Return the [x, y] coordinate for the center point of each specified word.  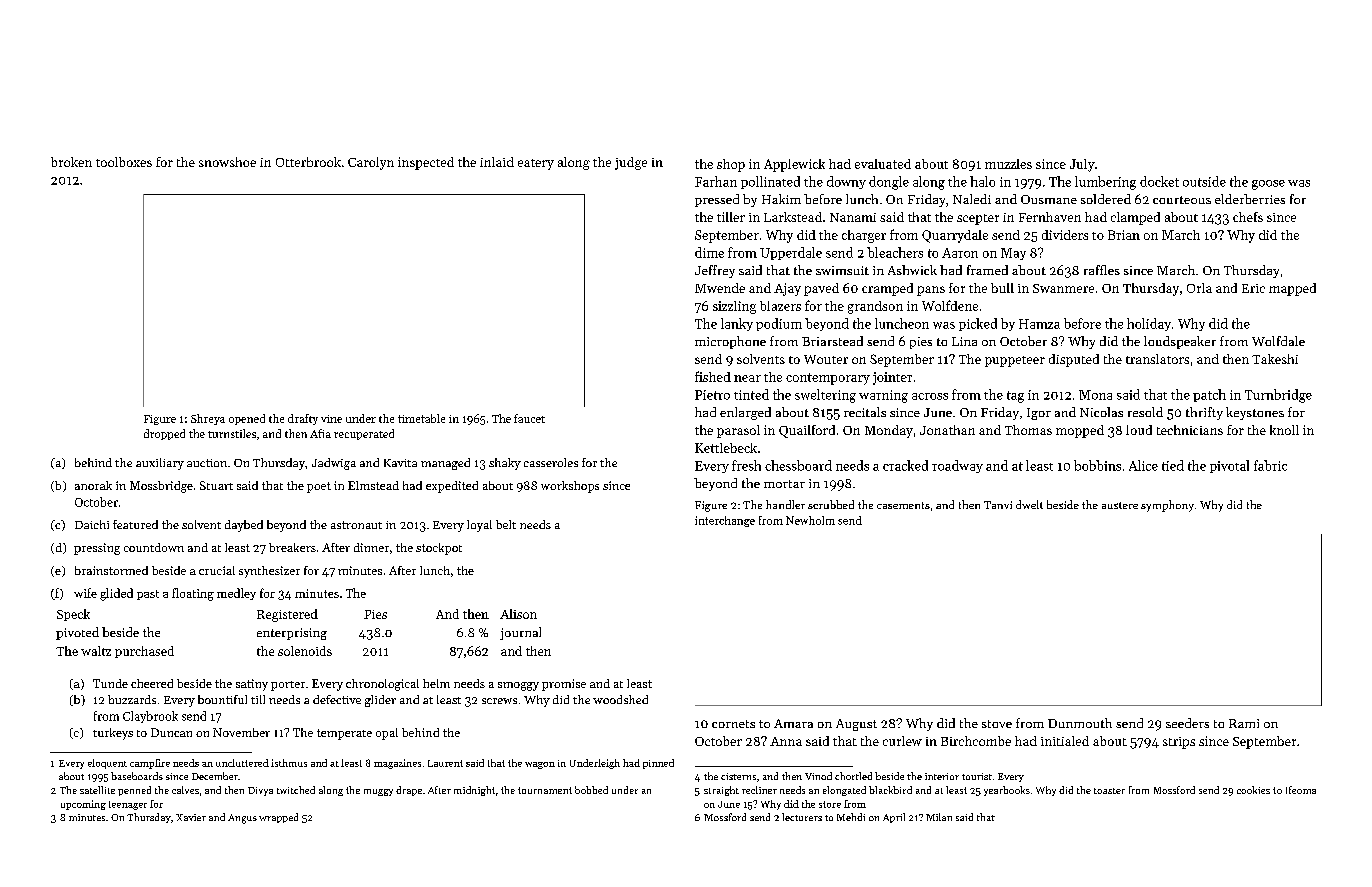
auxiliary [160, 464]
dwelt [1029, 504]
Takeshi [1275, 359]
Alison [518, 614]
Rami [1244, 723]
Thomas [1028, 430]
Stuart [216, 485]
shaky [505, 464]
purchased [144, 652]
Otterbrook [308, 162]
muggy [378, 792]
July [1082, 165]
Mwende [720, 288]
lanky [737, 324]
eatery [536, 164]
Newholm [810, 520]
